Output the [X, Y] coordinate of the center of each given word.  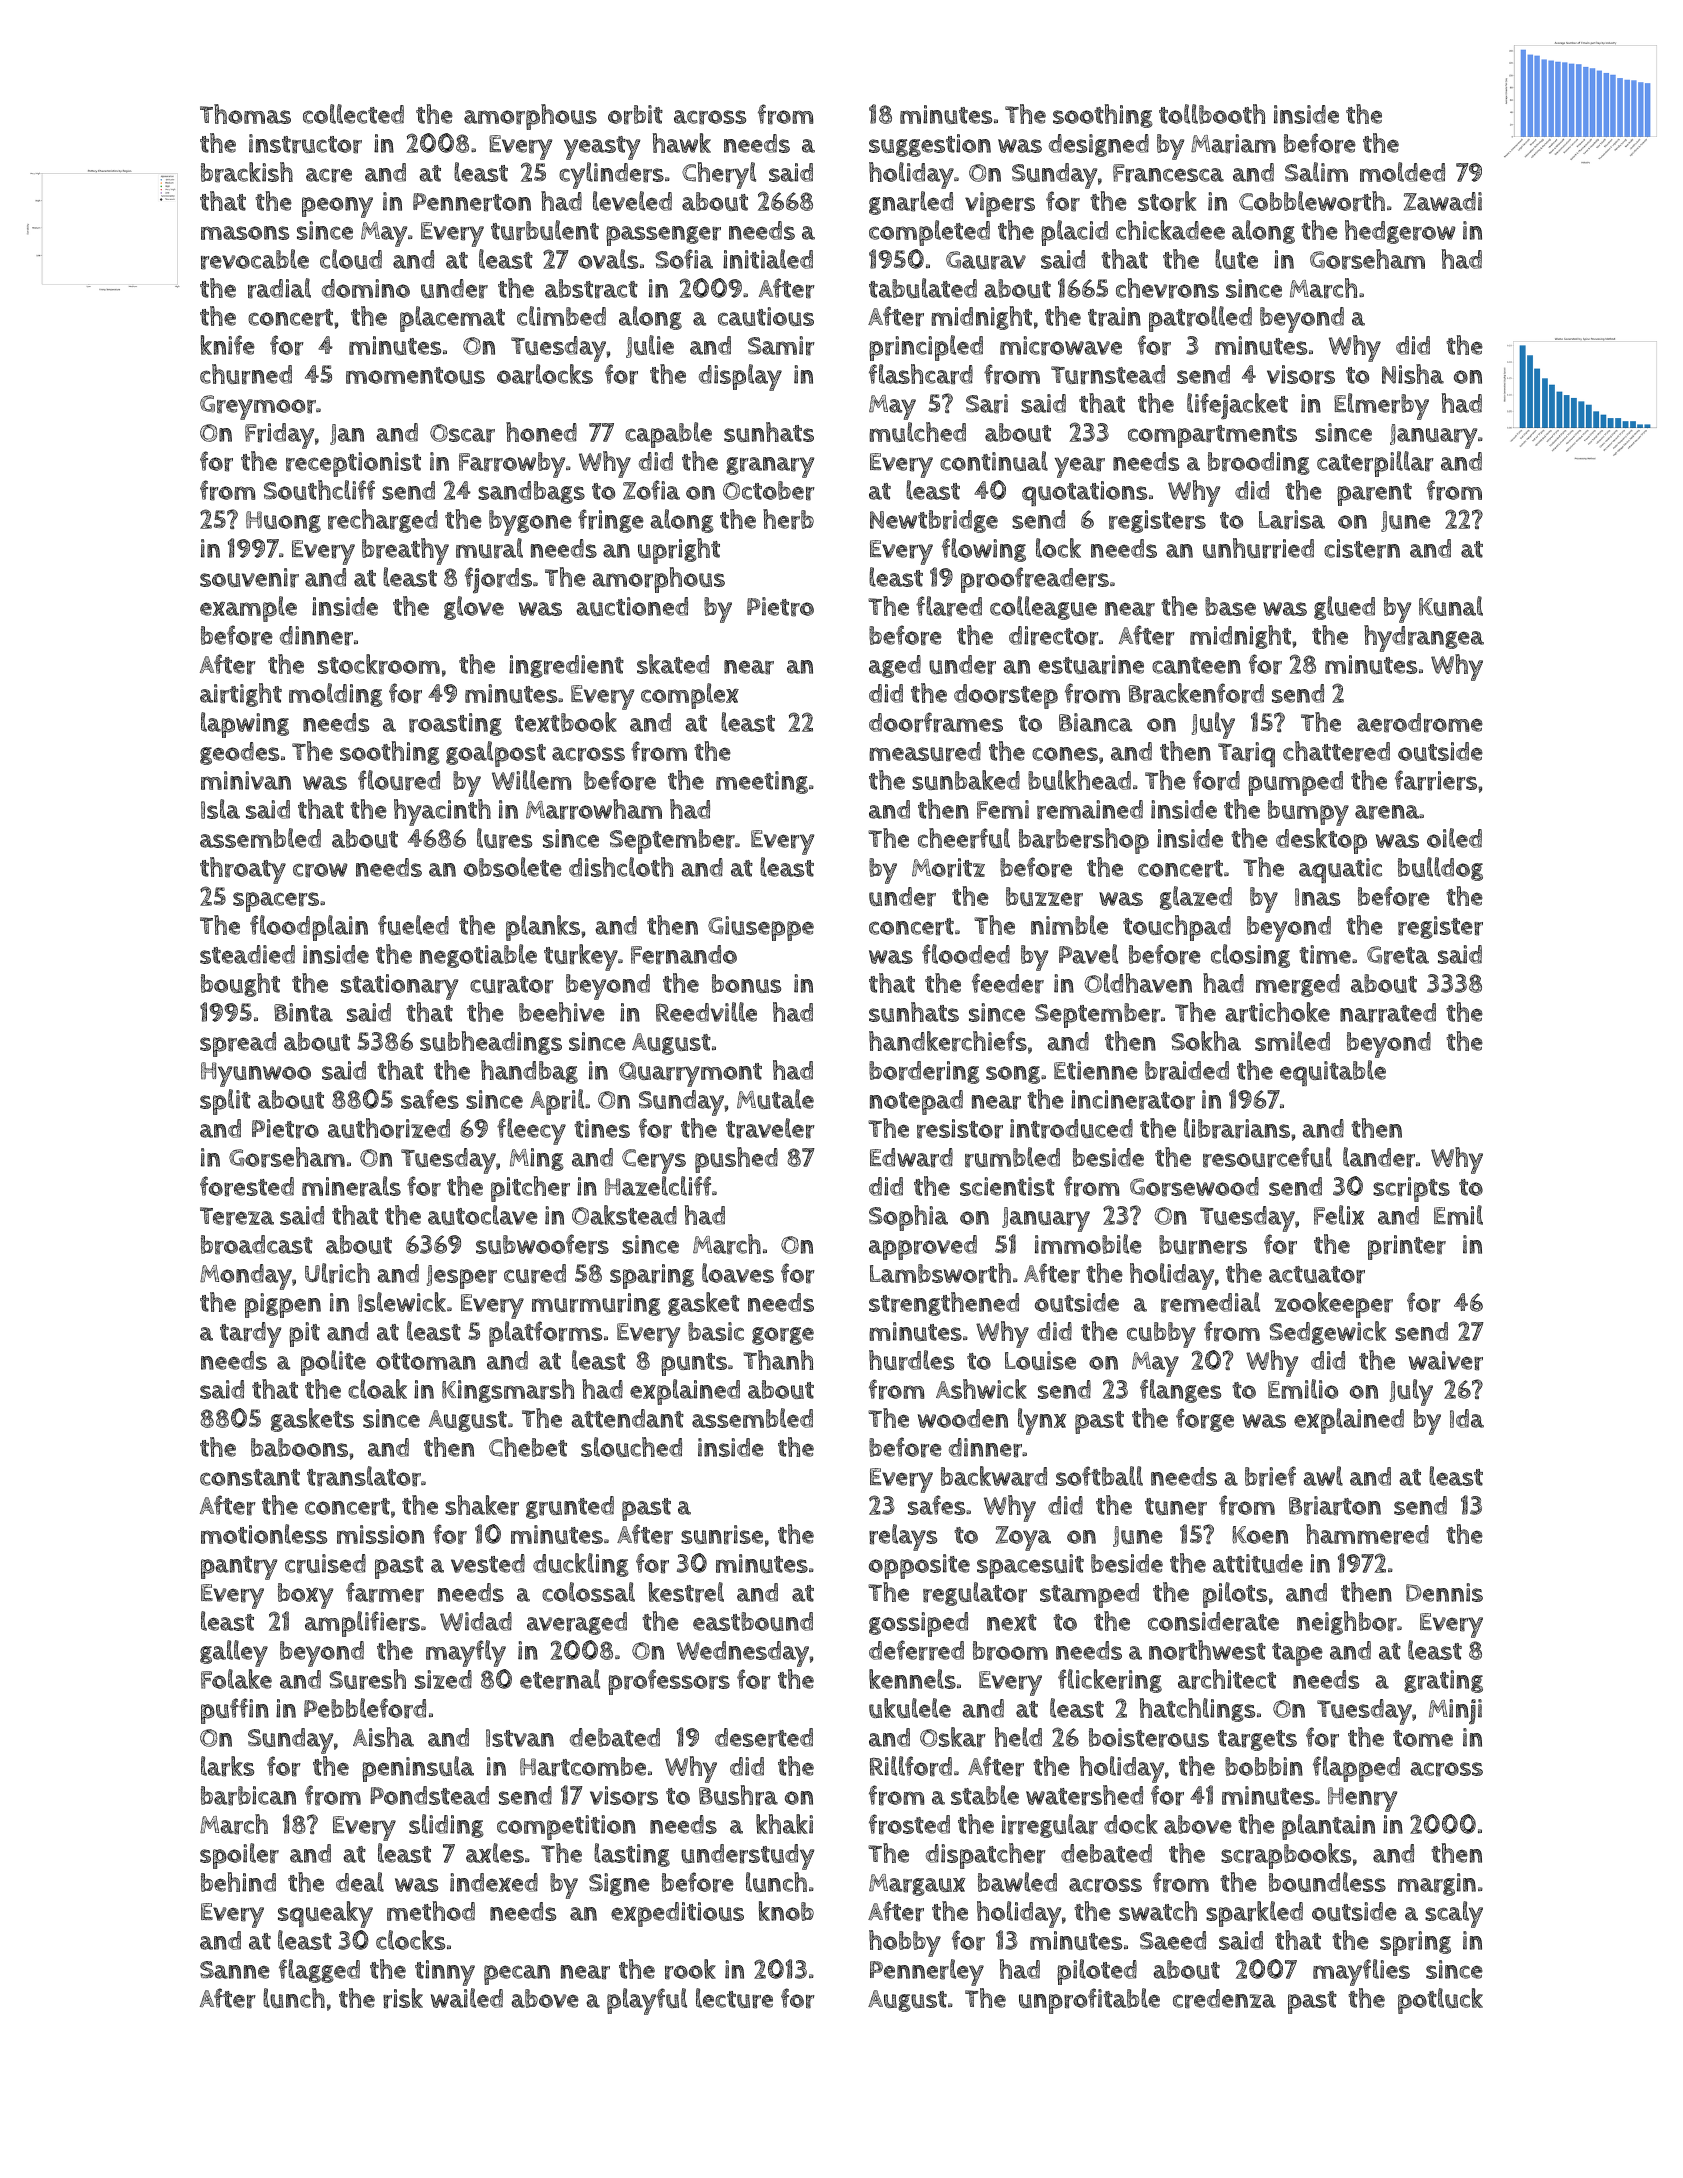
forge [1205, 1420]
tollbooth [1212, 114]
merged [1298, 985]
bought [240, 985]
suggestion [930, 145]
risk [403, 1998]
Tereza [237, 1216]
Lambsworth [940, 1273]
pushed [736, 1160]
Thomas [245, 114]
